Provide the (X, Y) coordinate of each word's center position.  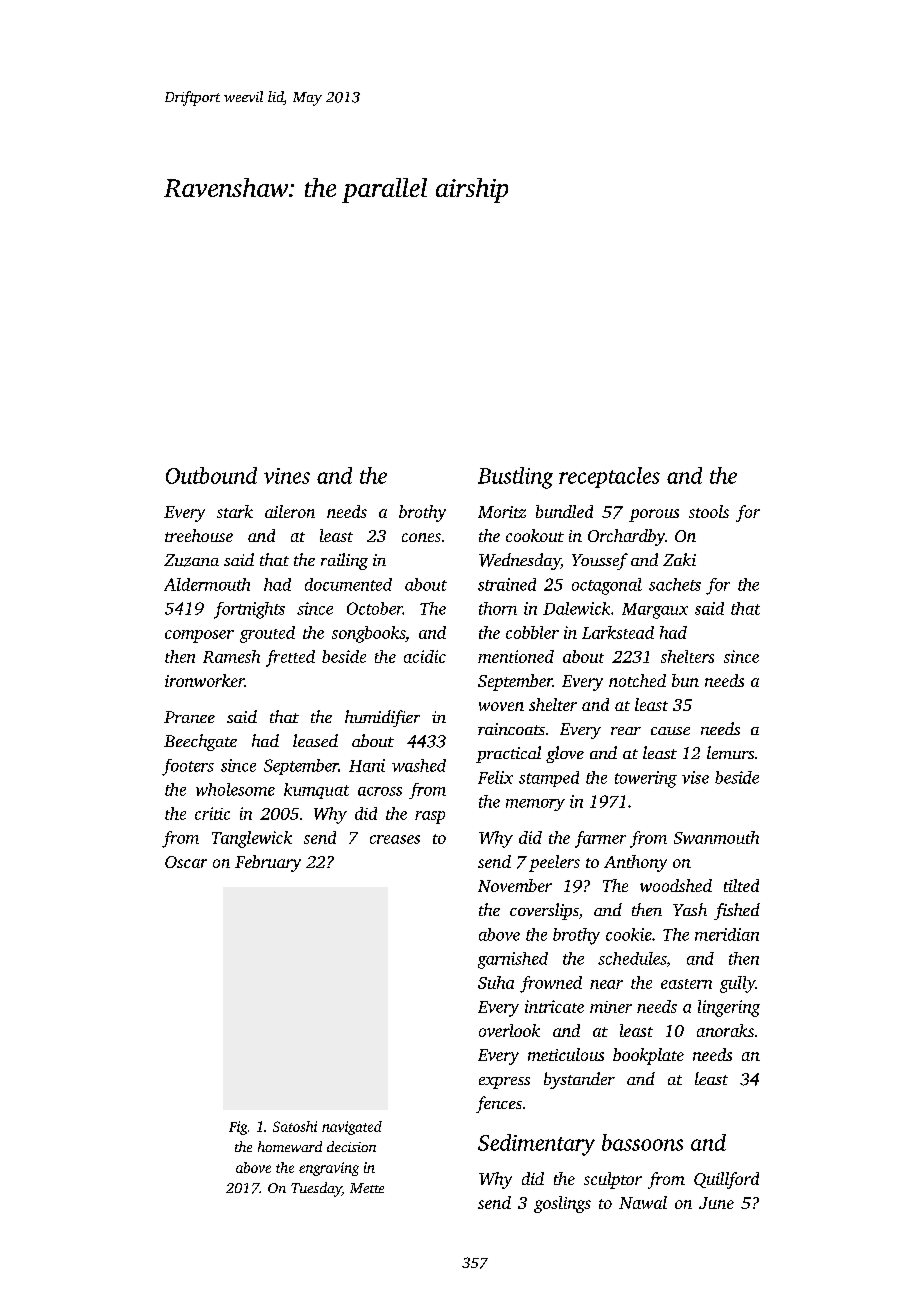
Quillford (726, 1180)
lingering (729, 1008)
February (268, 863)
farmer (600, 839)
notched (637, 680)
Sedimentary (536, 1145)
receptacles (609, 477)
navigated (352, 1128)
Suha (496, 982)
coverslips (544, 911)
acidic (425, 656)
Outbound (211, 475)
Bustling (515, 478)
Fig (238, 1128)
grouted (267, 634)
